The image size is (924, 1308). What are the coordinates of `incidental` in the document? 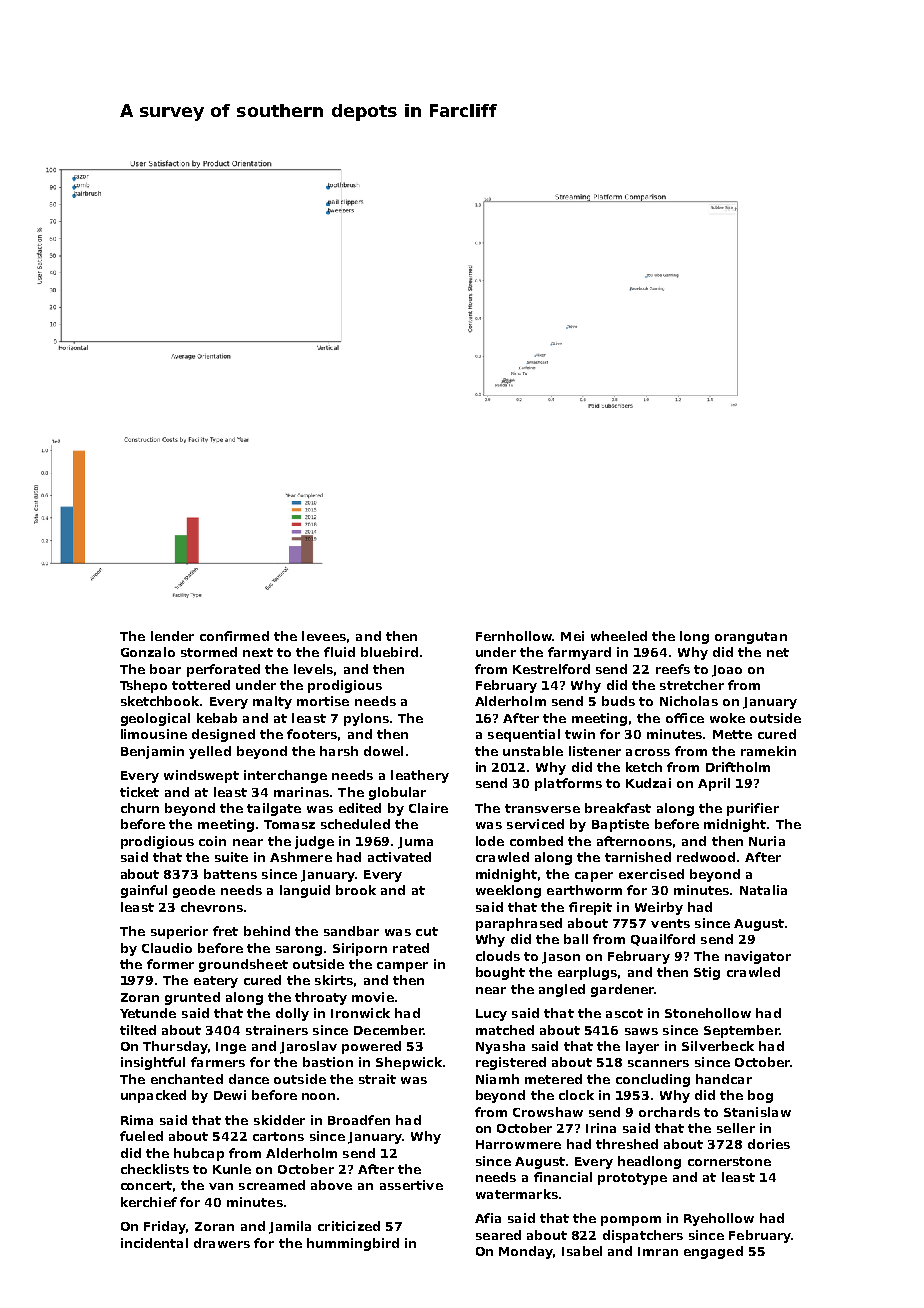 It's located at (154, 1243).
